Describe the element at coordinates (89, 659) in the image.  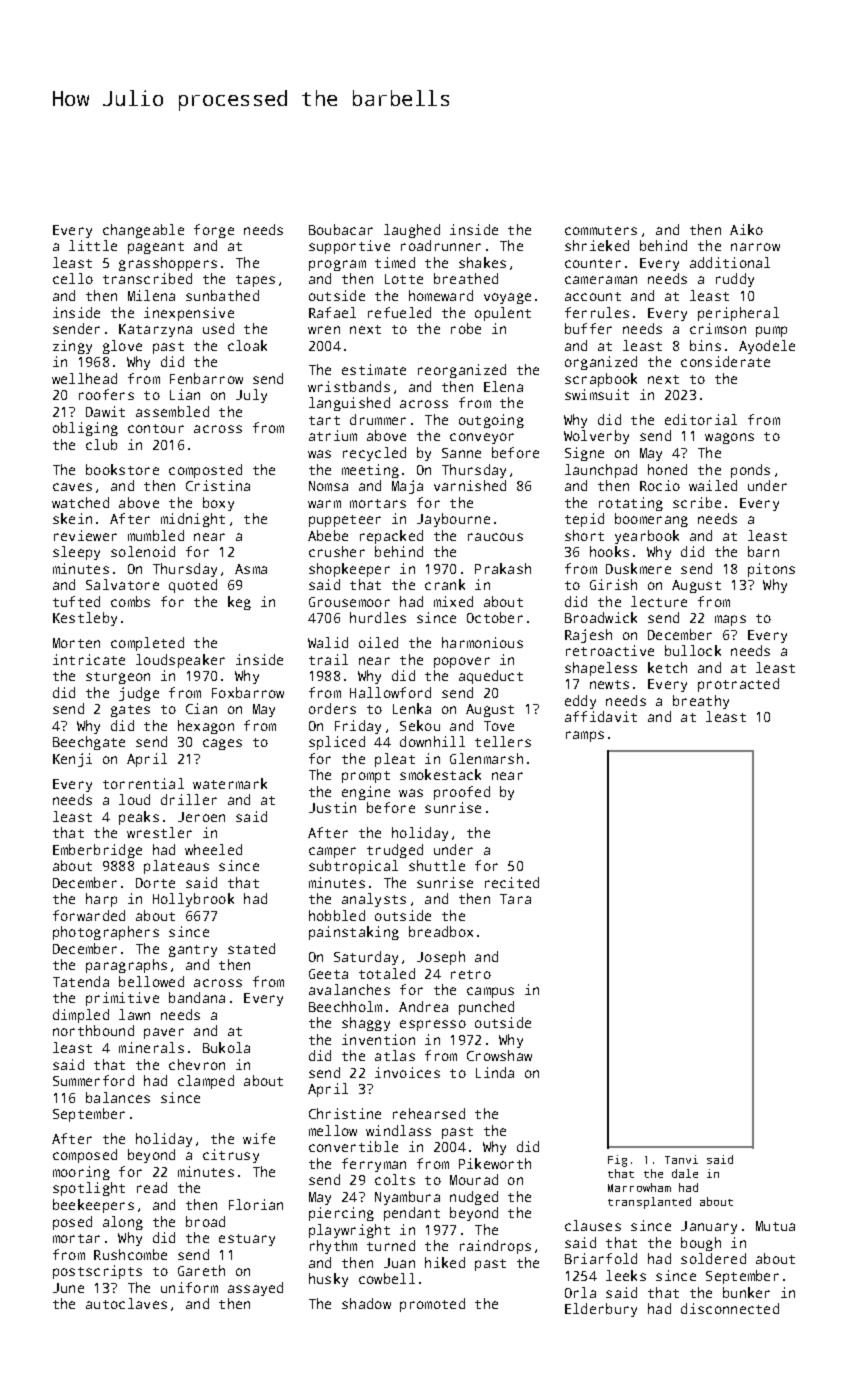
I see `intricate` at that location.
